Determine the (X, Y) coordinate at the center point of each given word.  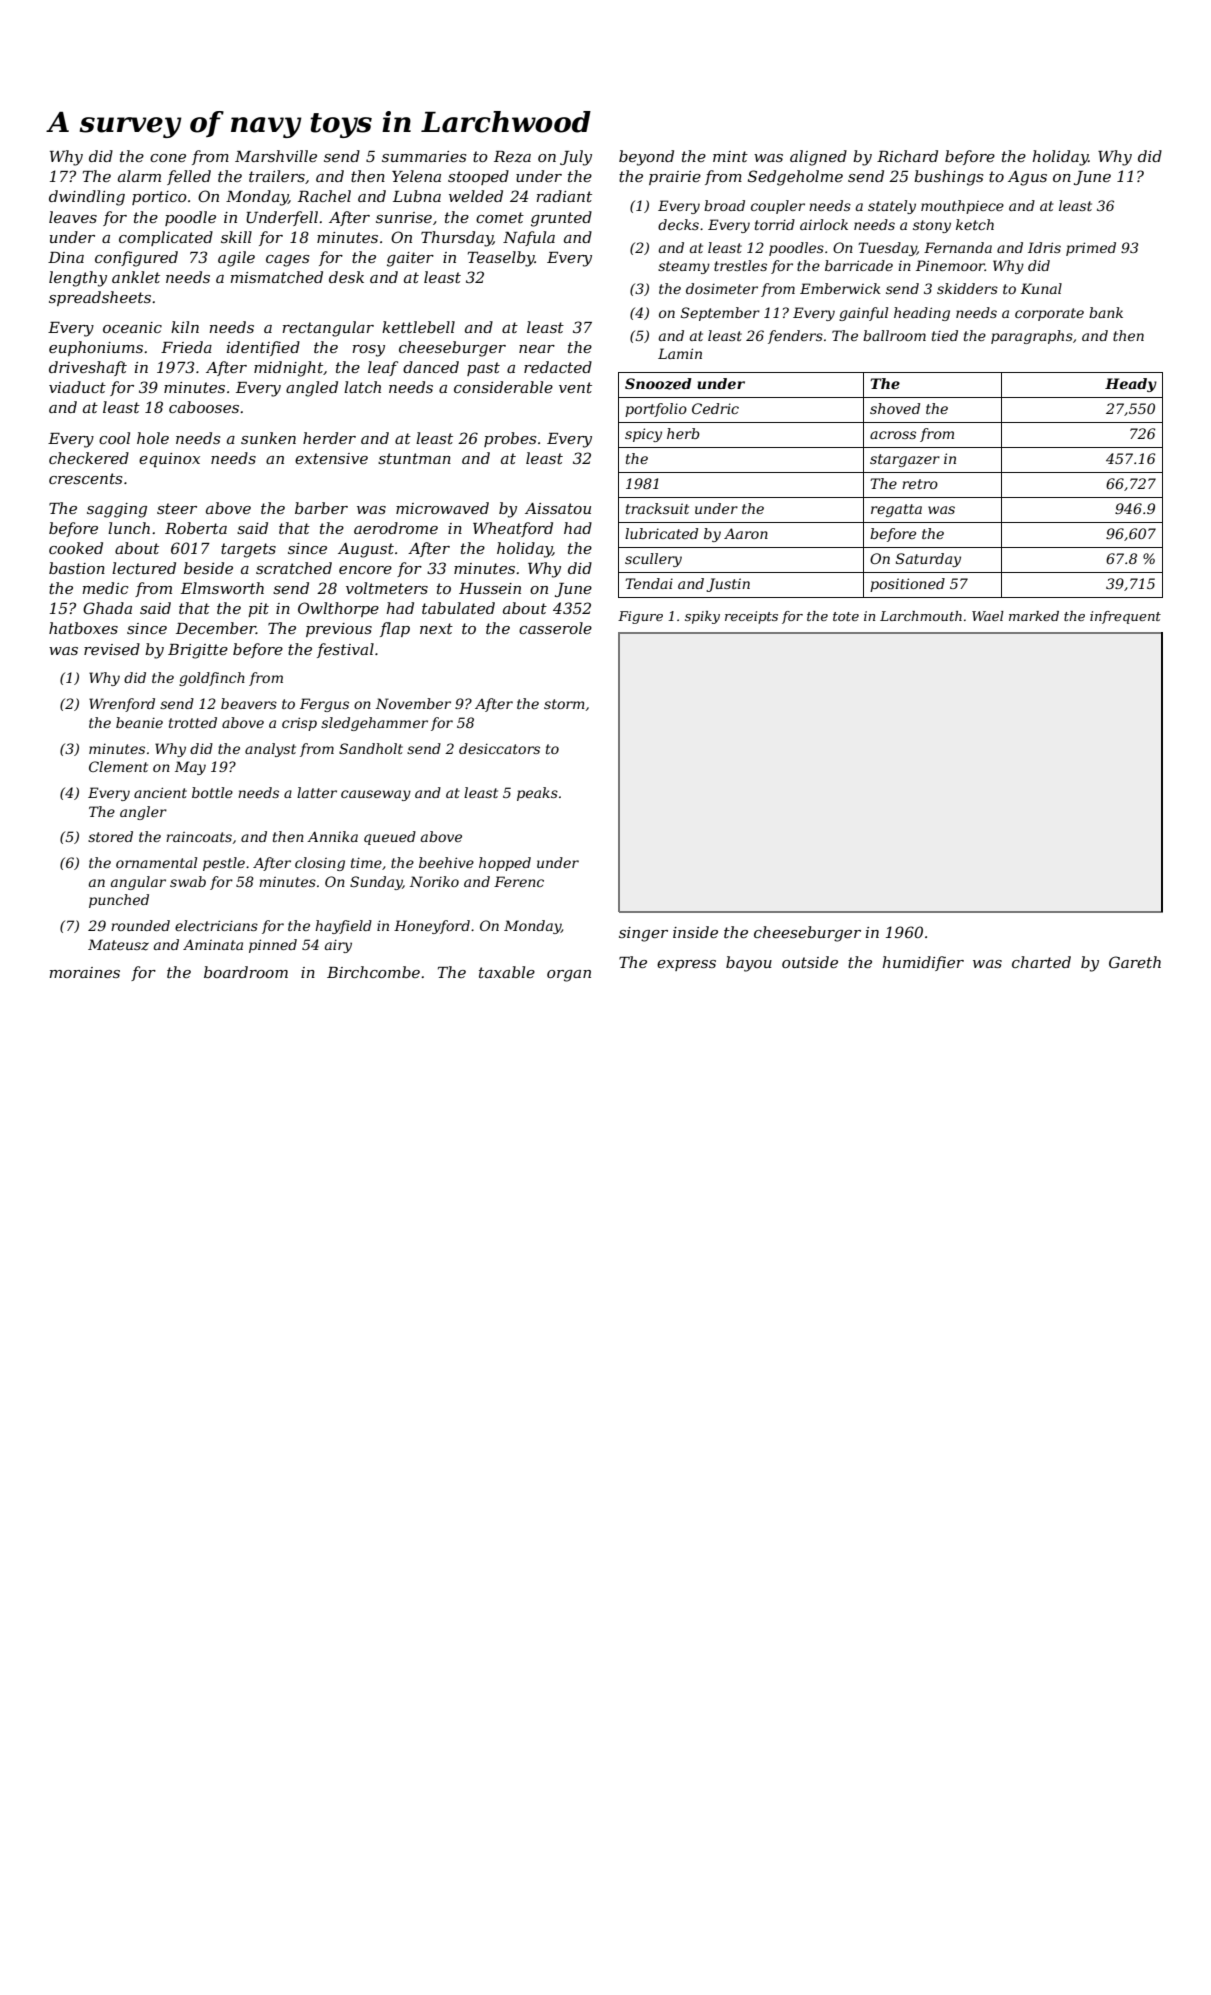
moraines (85, 972)
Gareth (1135, 962)
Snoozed (658, 384)
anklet (136, 277)
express (686, 965)
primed (1091, 249)
